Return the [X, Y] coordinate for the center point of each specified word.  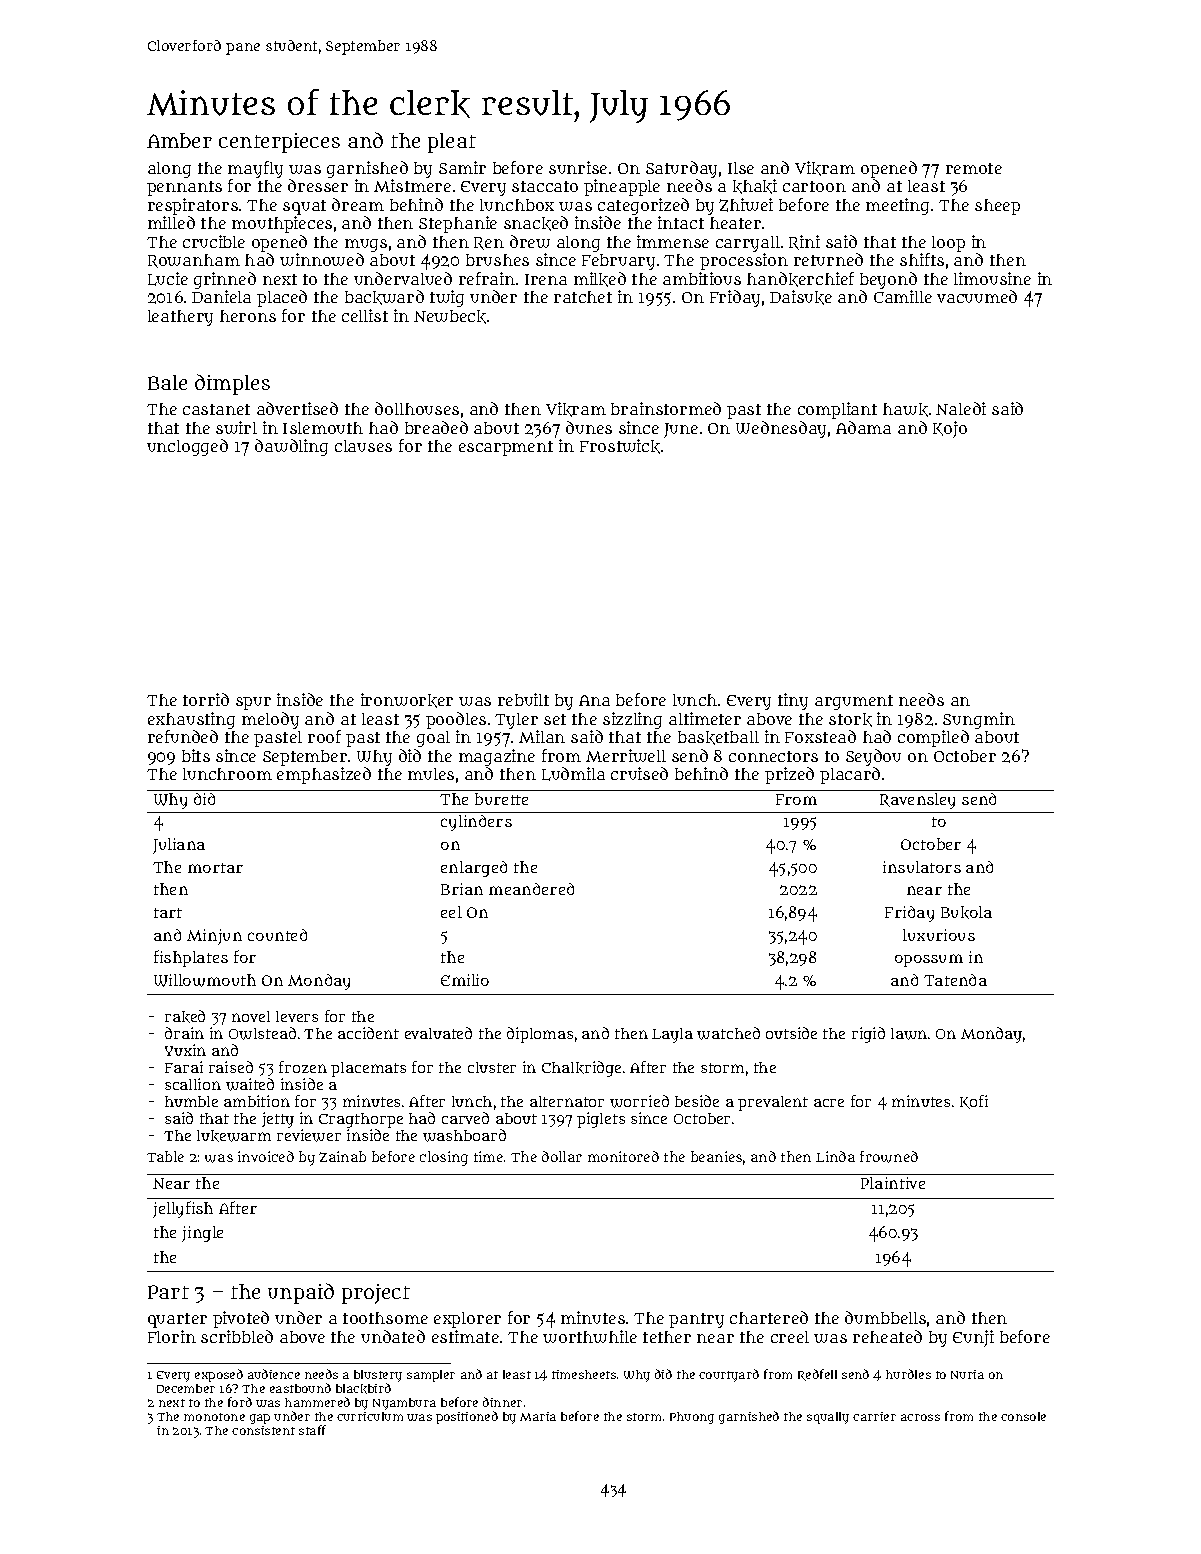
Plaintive [893, 1183]
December [186, 1388]
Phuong [692, 1418]
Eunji [973, 1338]
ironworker [407, 700]
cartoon [814, 186]
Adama [863, 427]
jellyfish [183, 1209]
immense [673, 241]
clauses [363, 446]
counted [277, 935]
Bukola [966, 912]
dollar [562, 1156]
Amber [179, 140]
